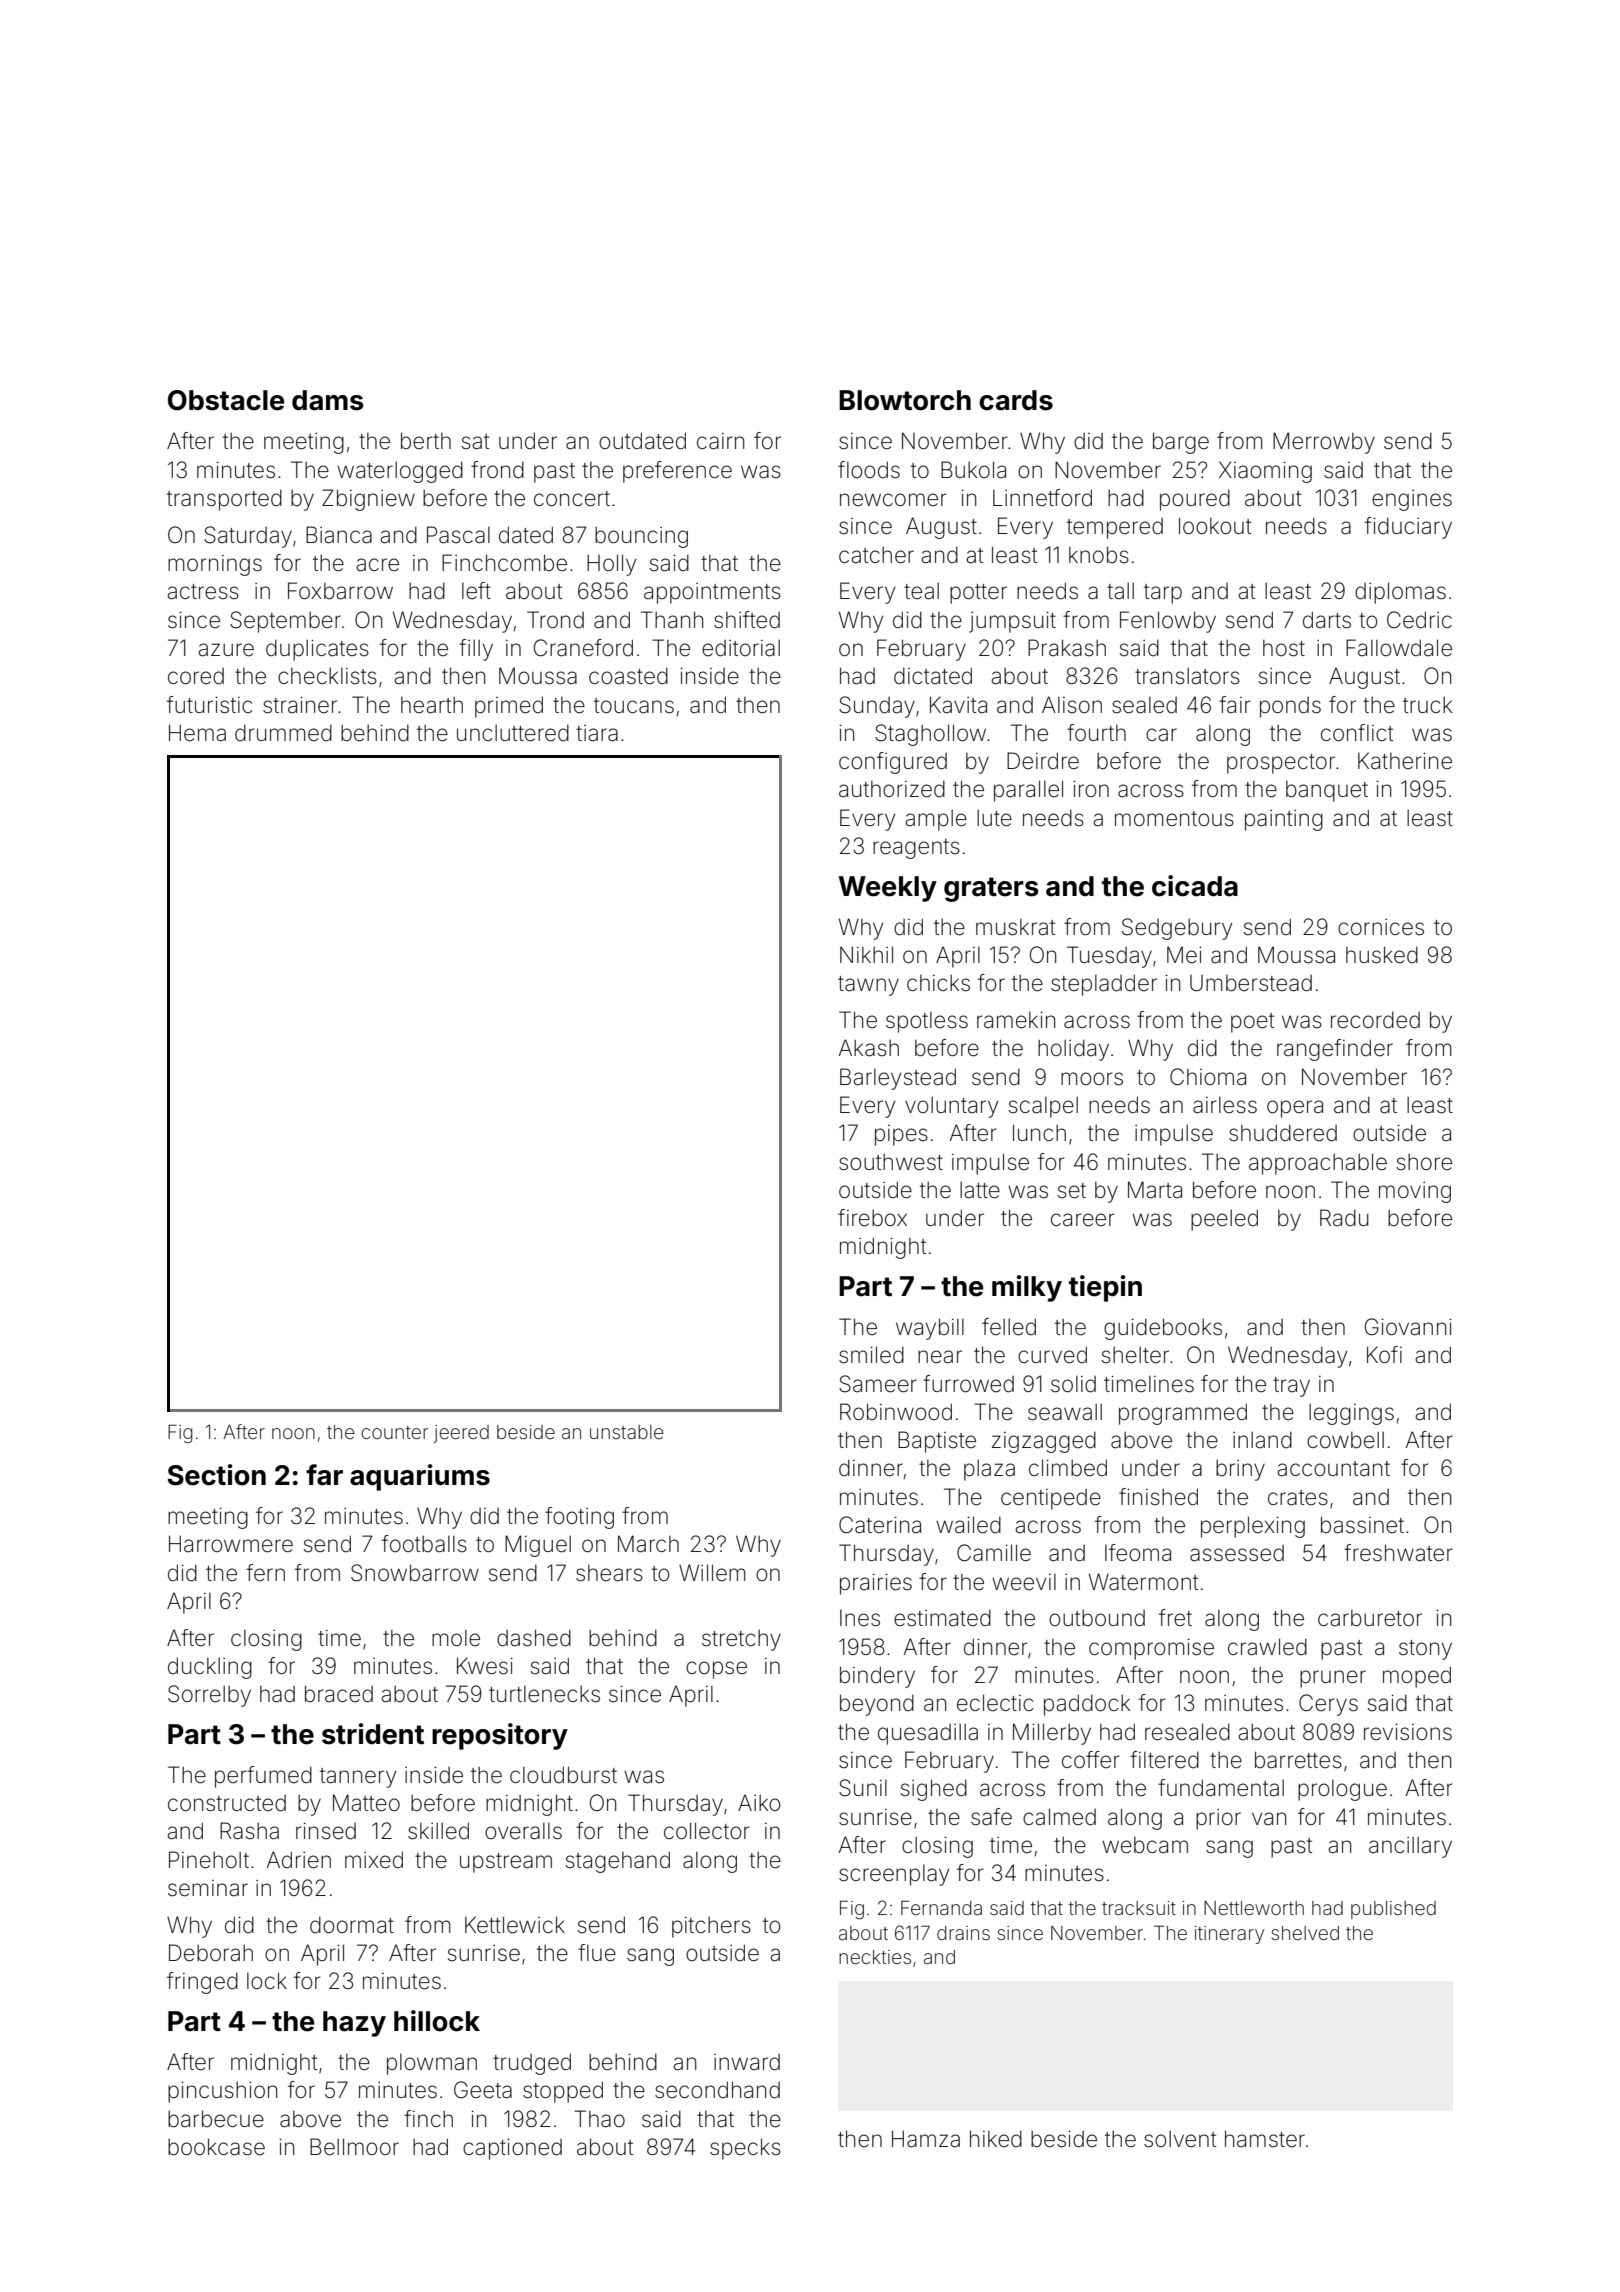  Describe the element at coordinates (216, 2147) in the page. I see `bookcase` at that location.
